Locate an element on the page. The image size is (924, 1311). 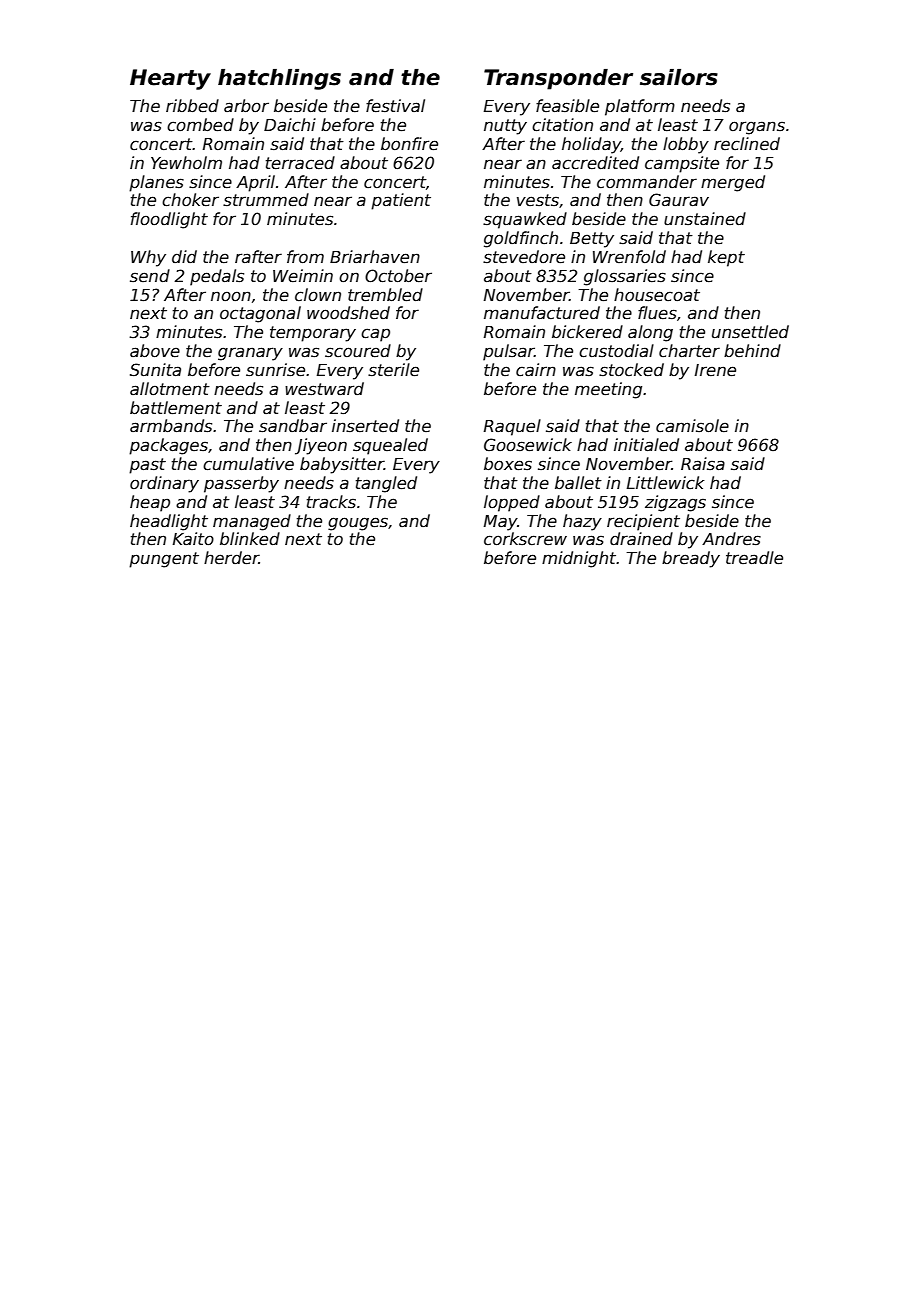
sailors is located at coordinates (679, 77).
